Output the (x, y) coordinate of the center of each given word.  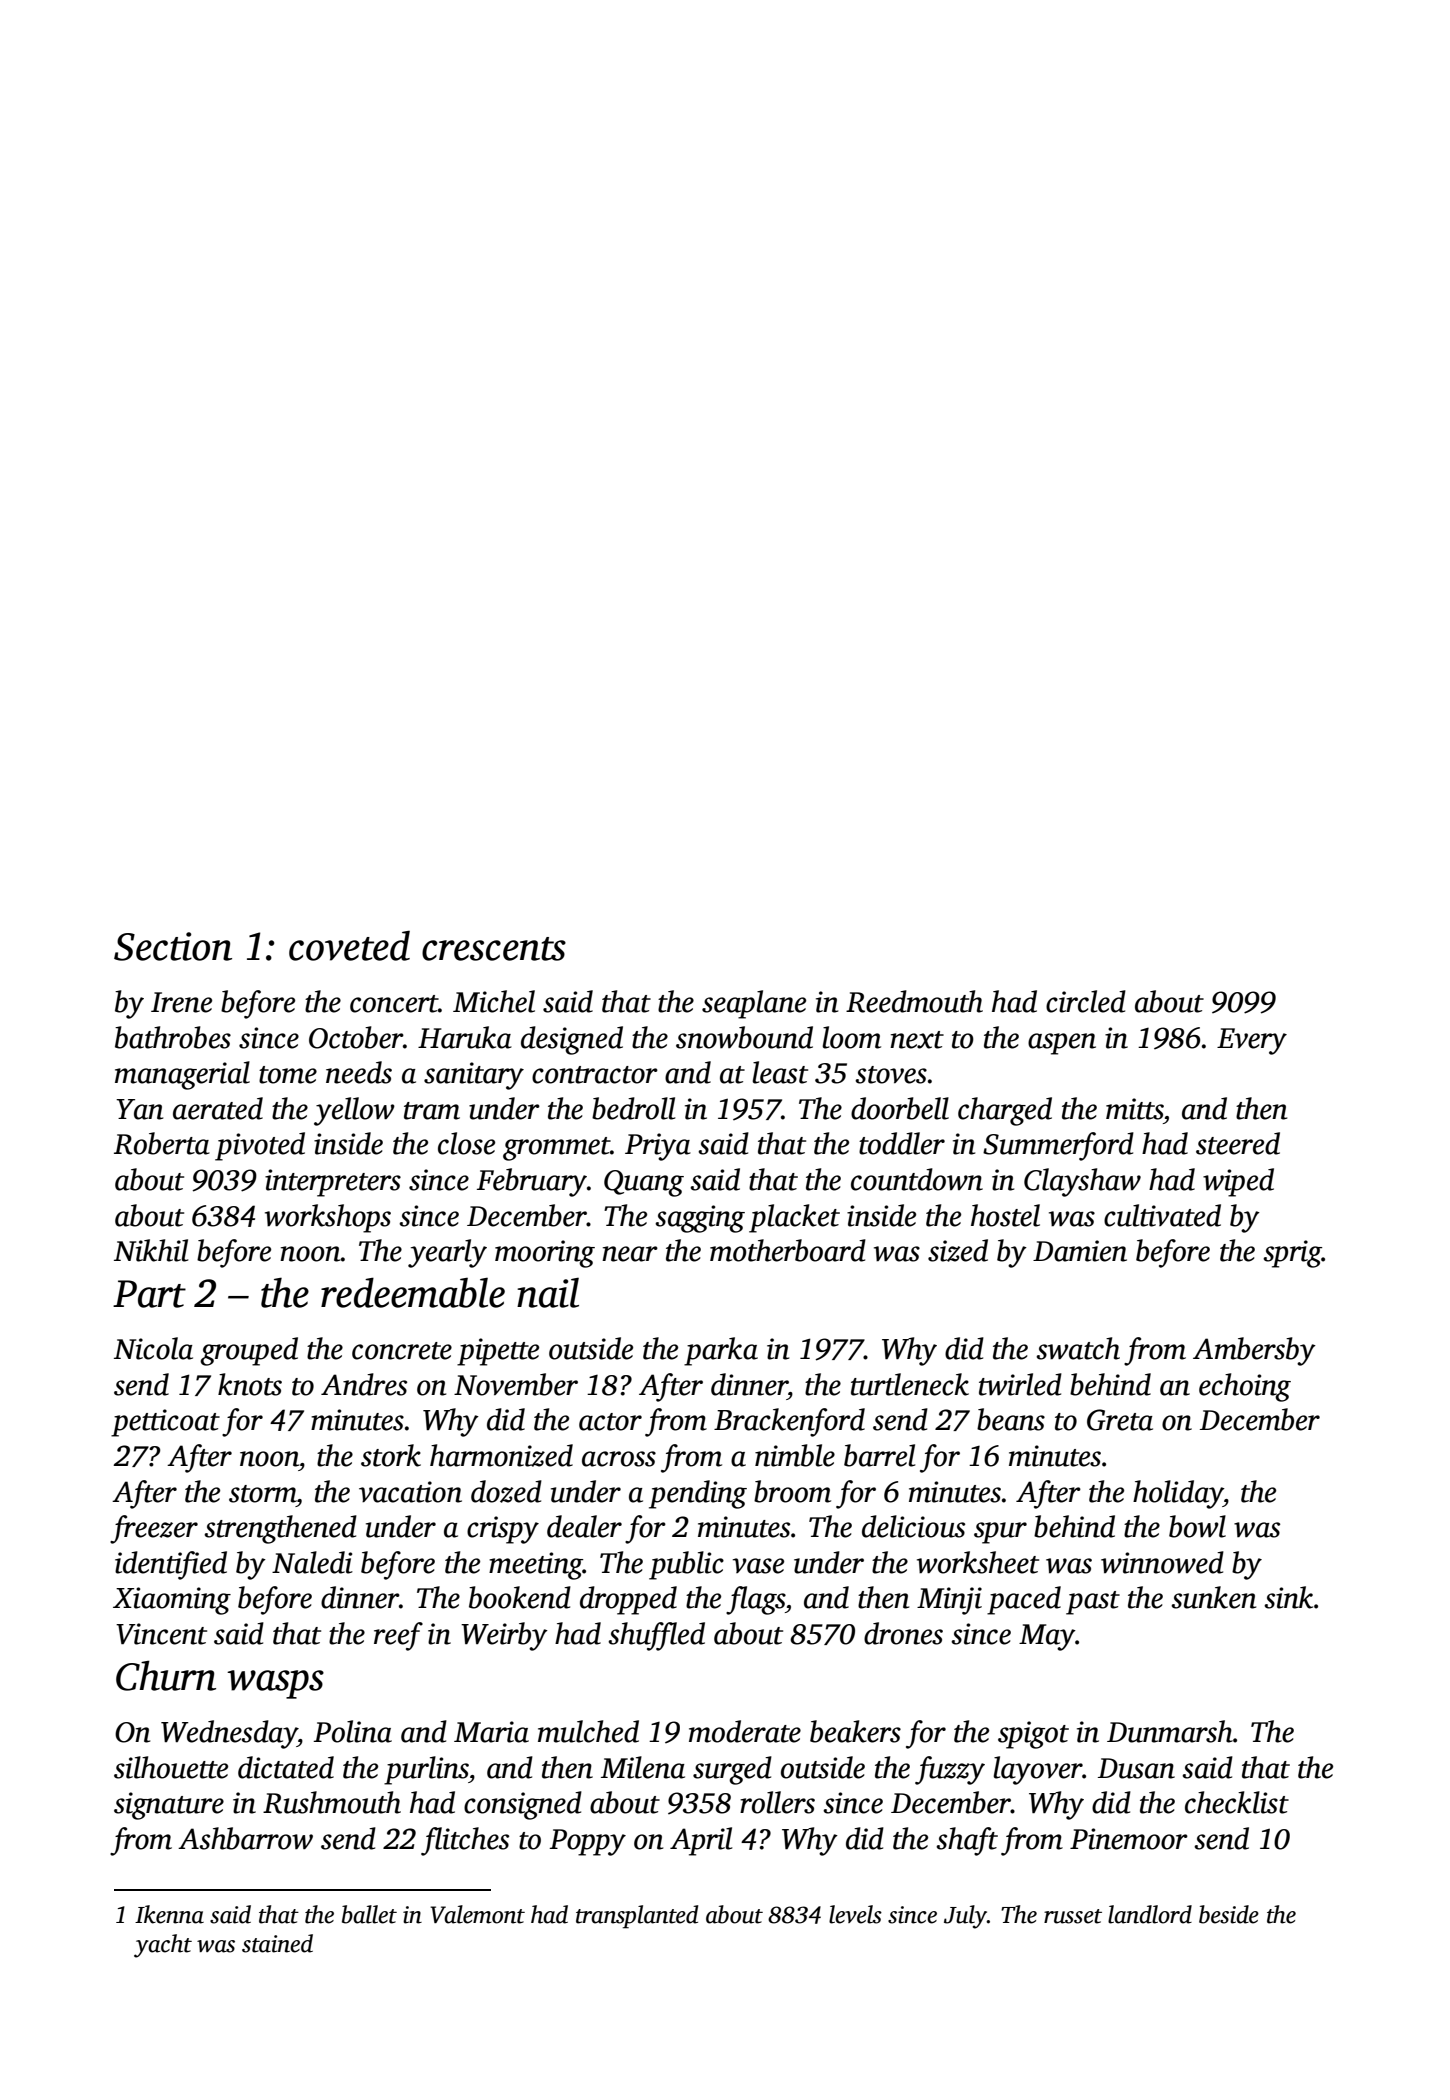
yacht (163, 1946)
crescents (494, 949)
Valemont (477, 1914)
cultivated (1162, 1215)
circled (1086, 1001)
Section (173, 946)
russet (1073, 1916)
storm (262, 1494)
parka (721, 1351)
